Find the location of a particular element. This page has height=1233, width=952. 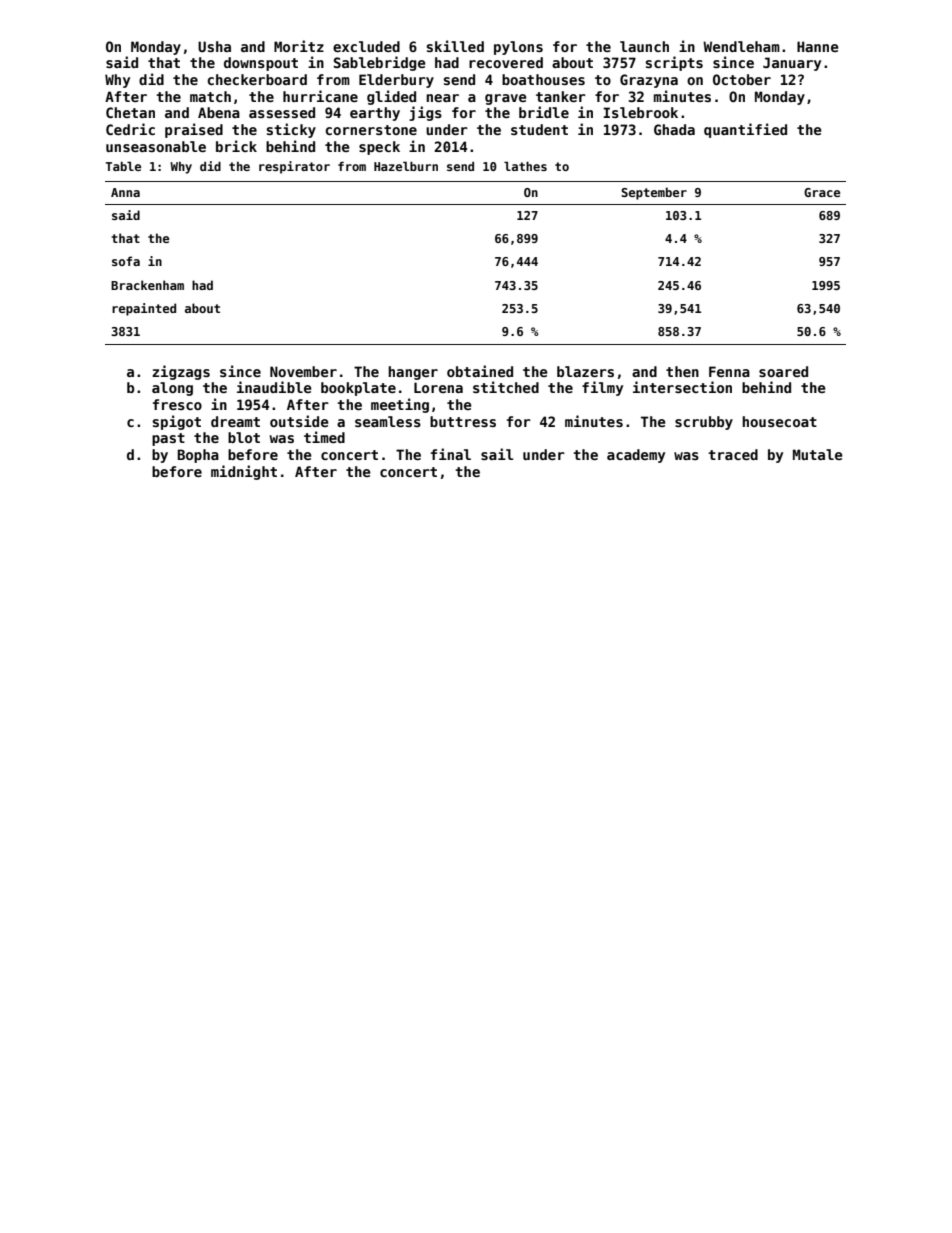

launch is located at coordinates (644, 46).
